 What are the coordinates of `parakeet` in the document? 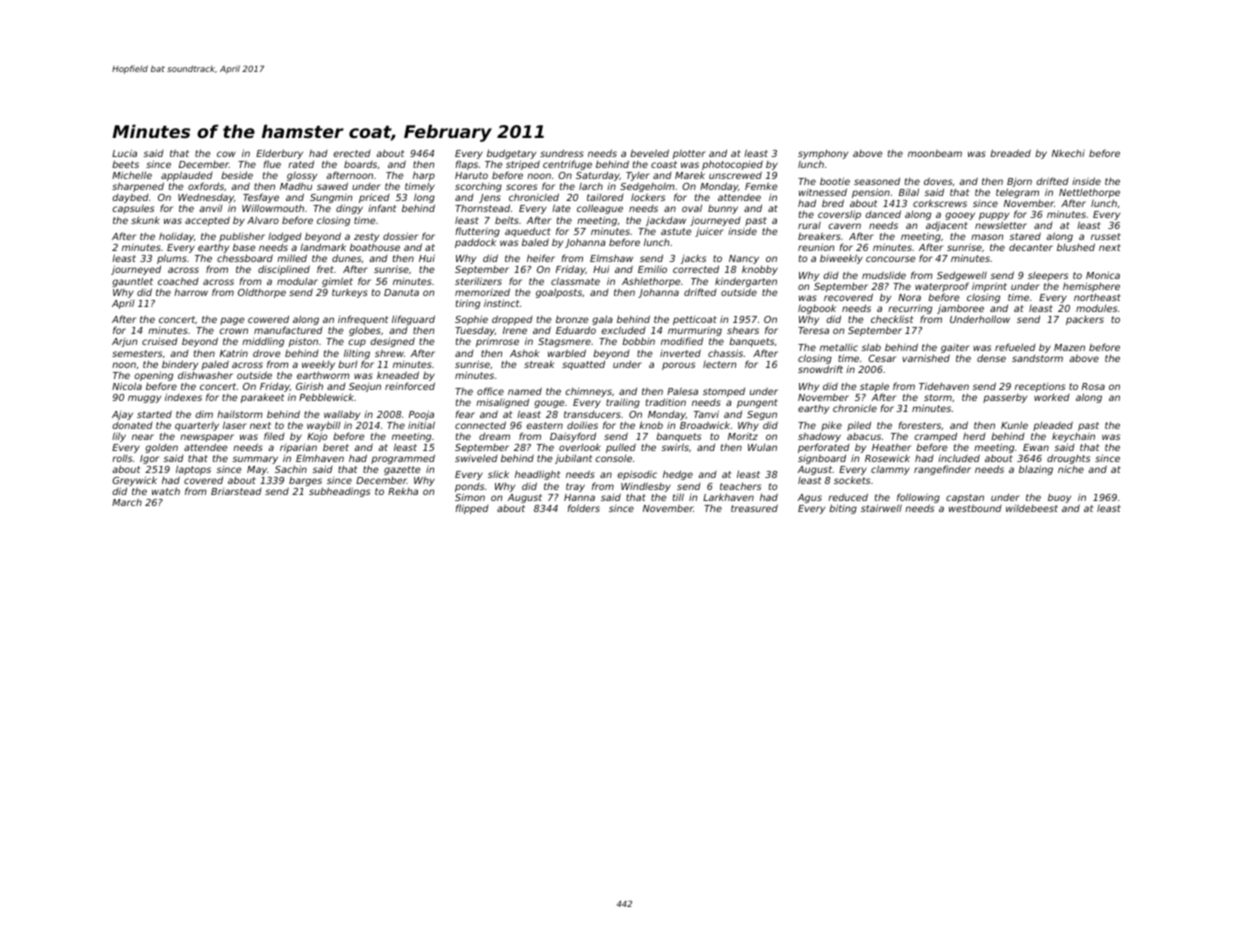 It's located at (262, 398).
